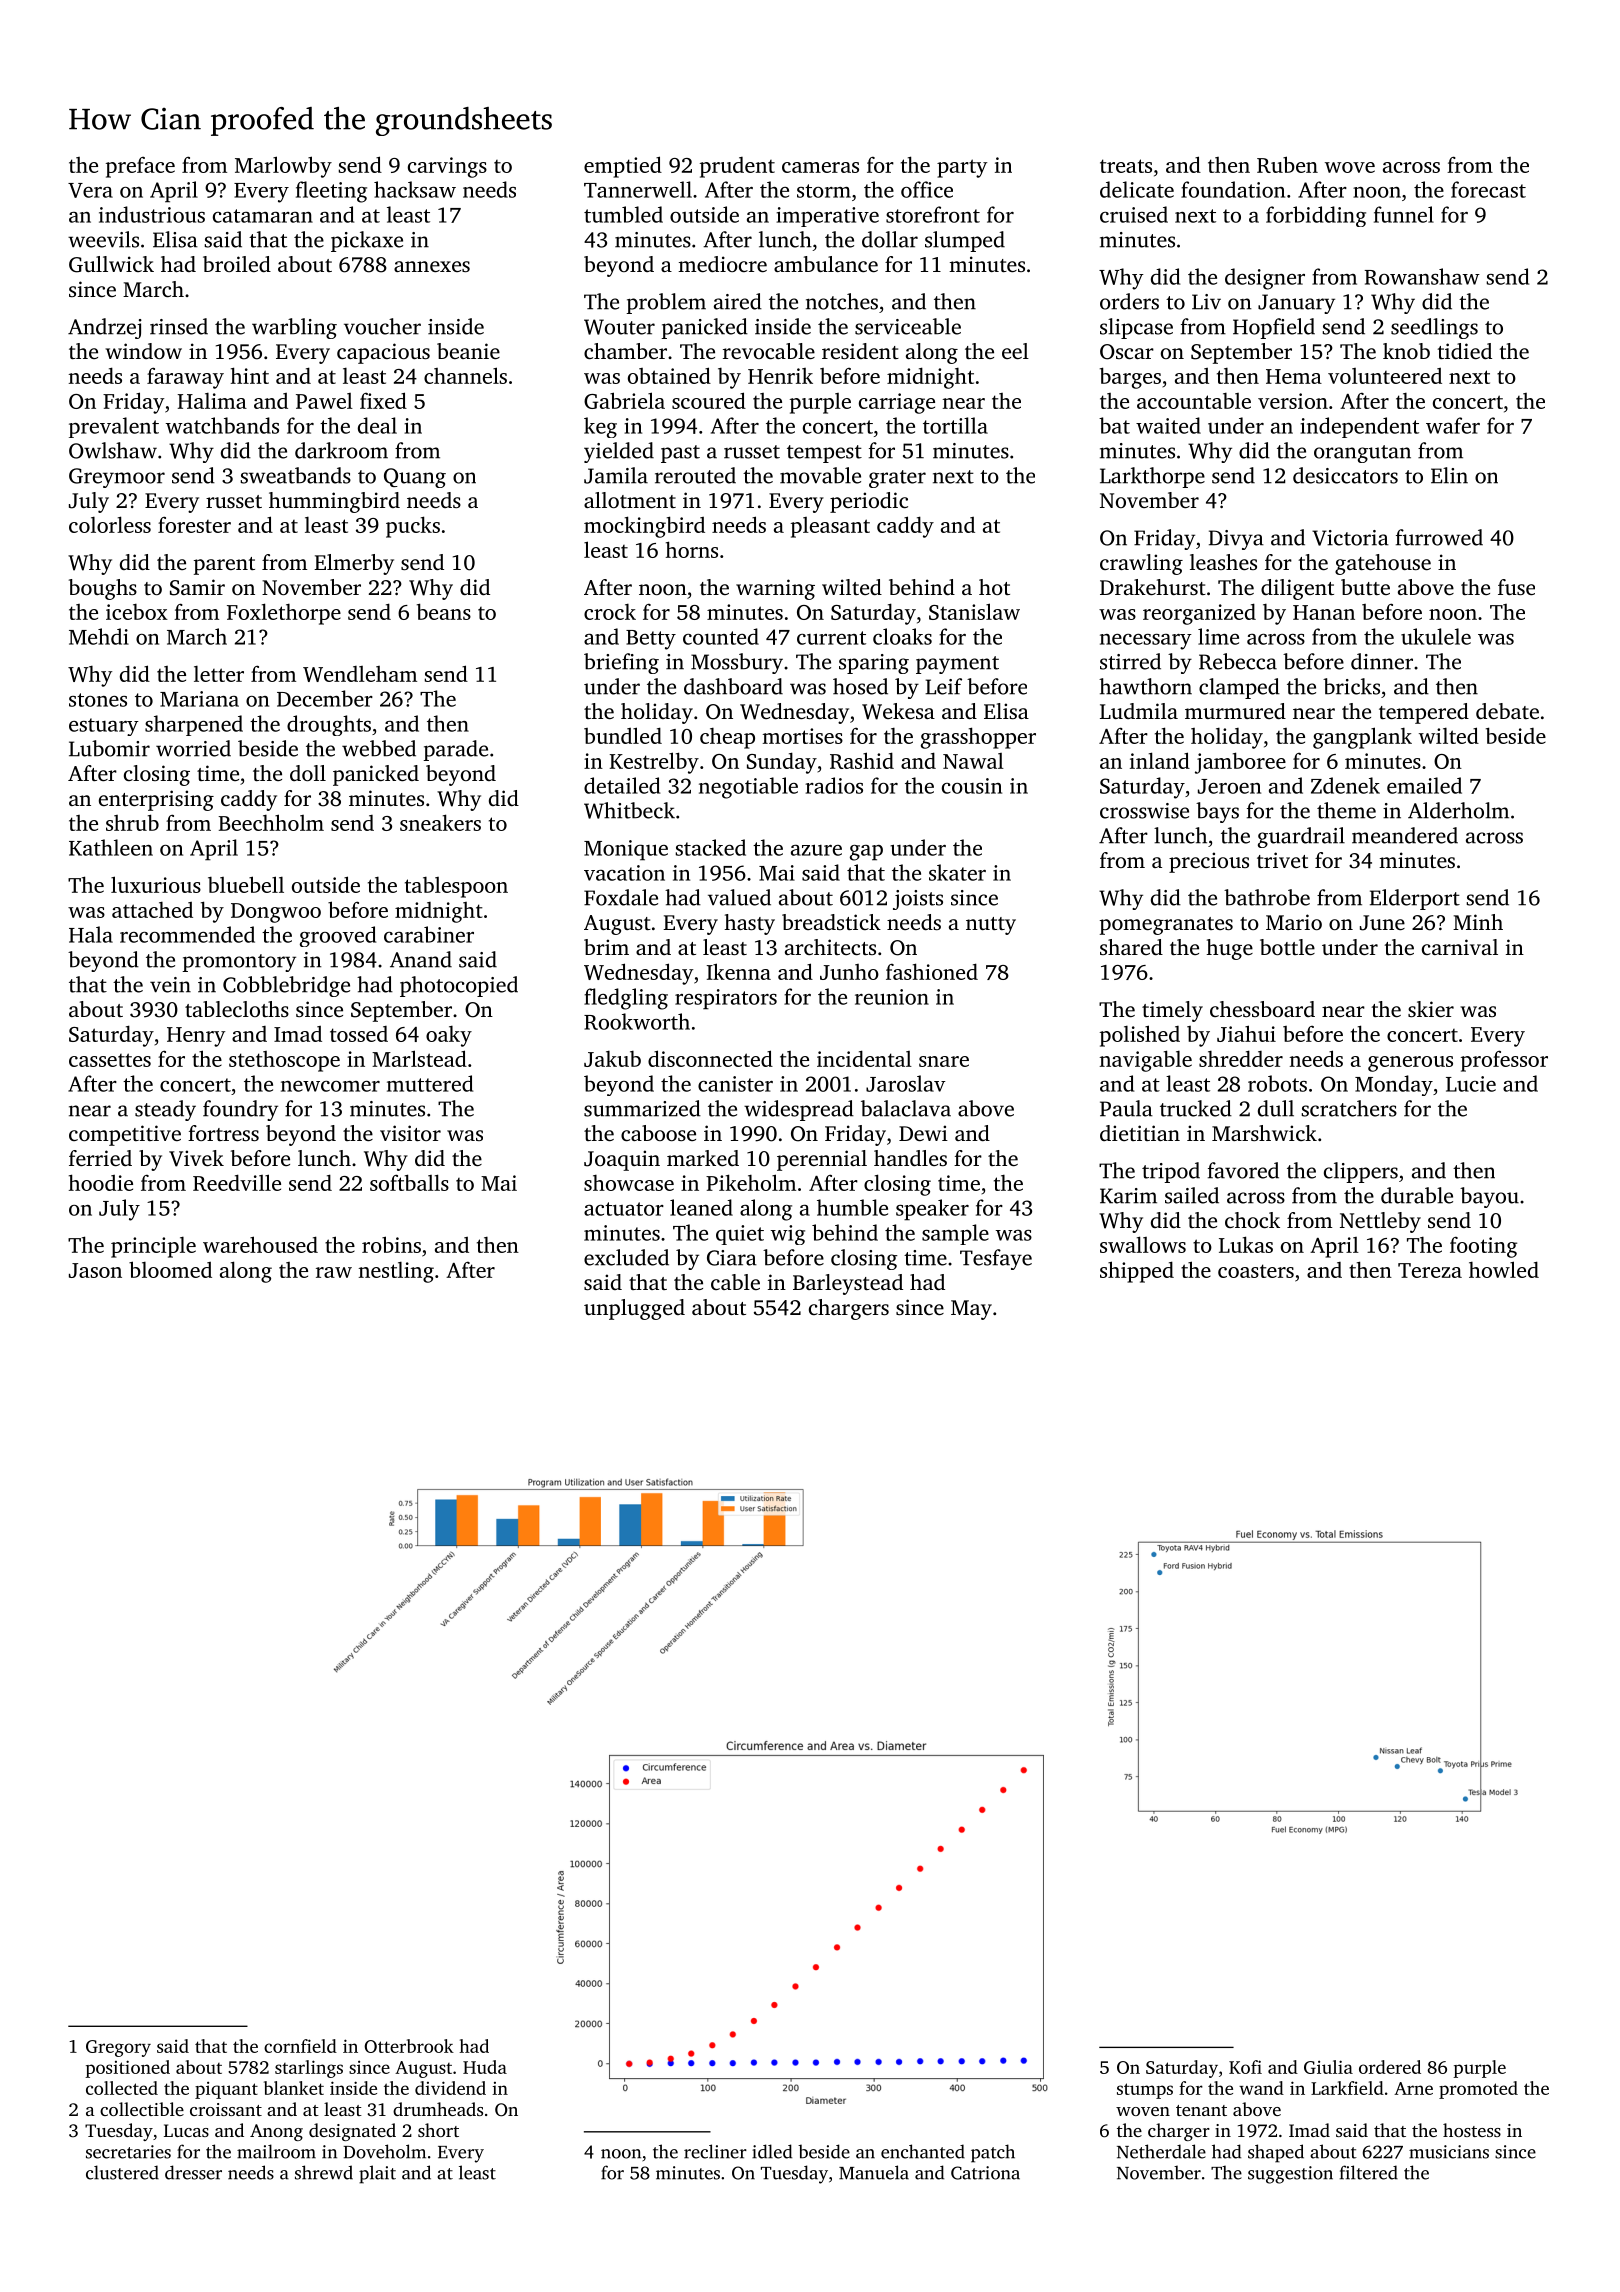 The height and width of the screenshot is (2292, 1620). Describe the element at coordinates (1287, 164) in the screenshot. I see `Ruben` at that location.
